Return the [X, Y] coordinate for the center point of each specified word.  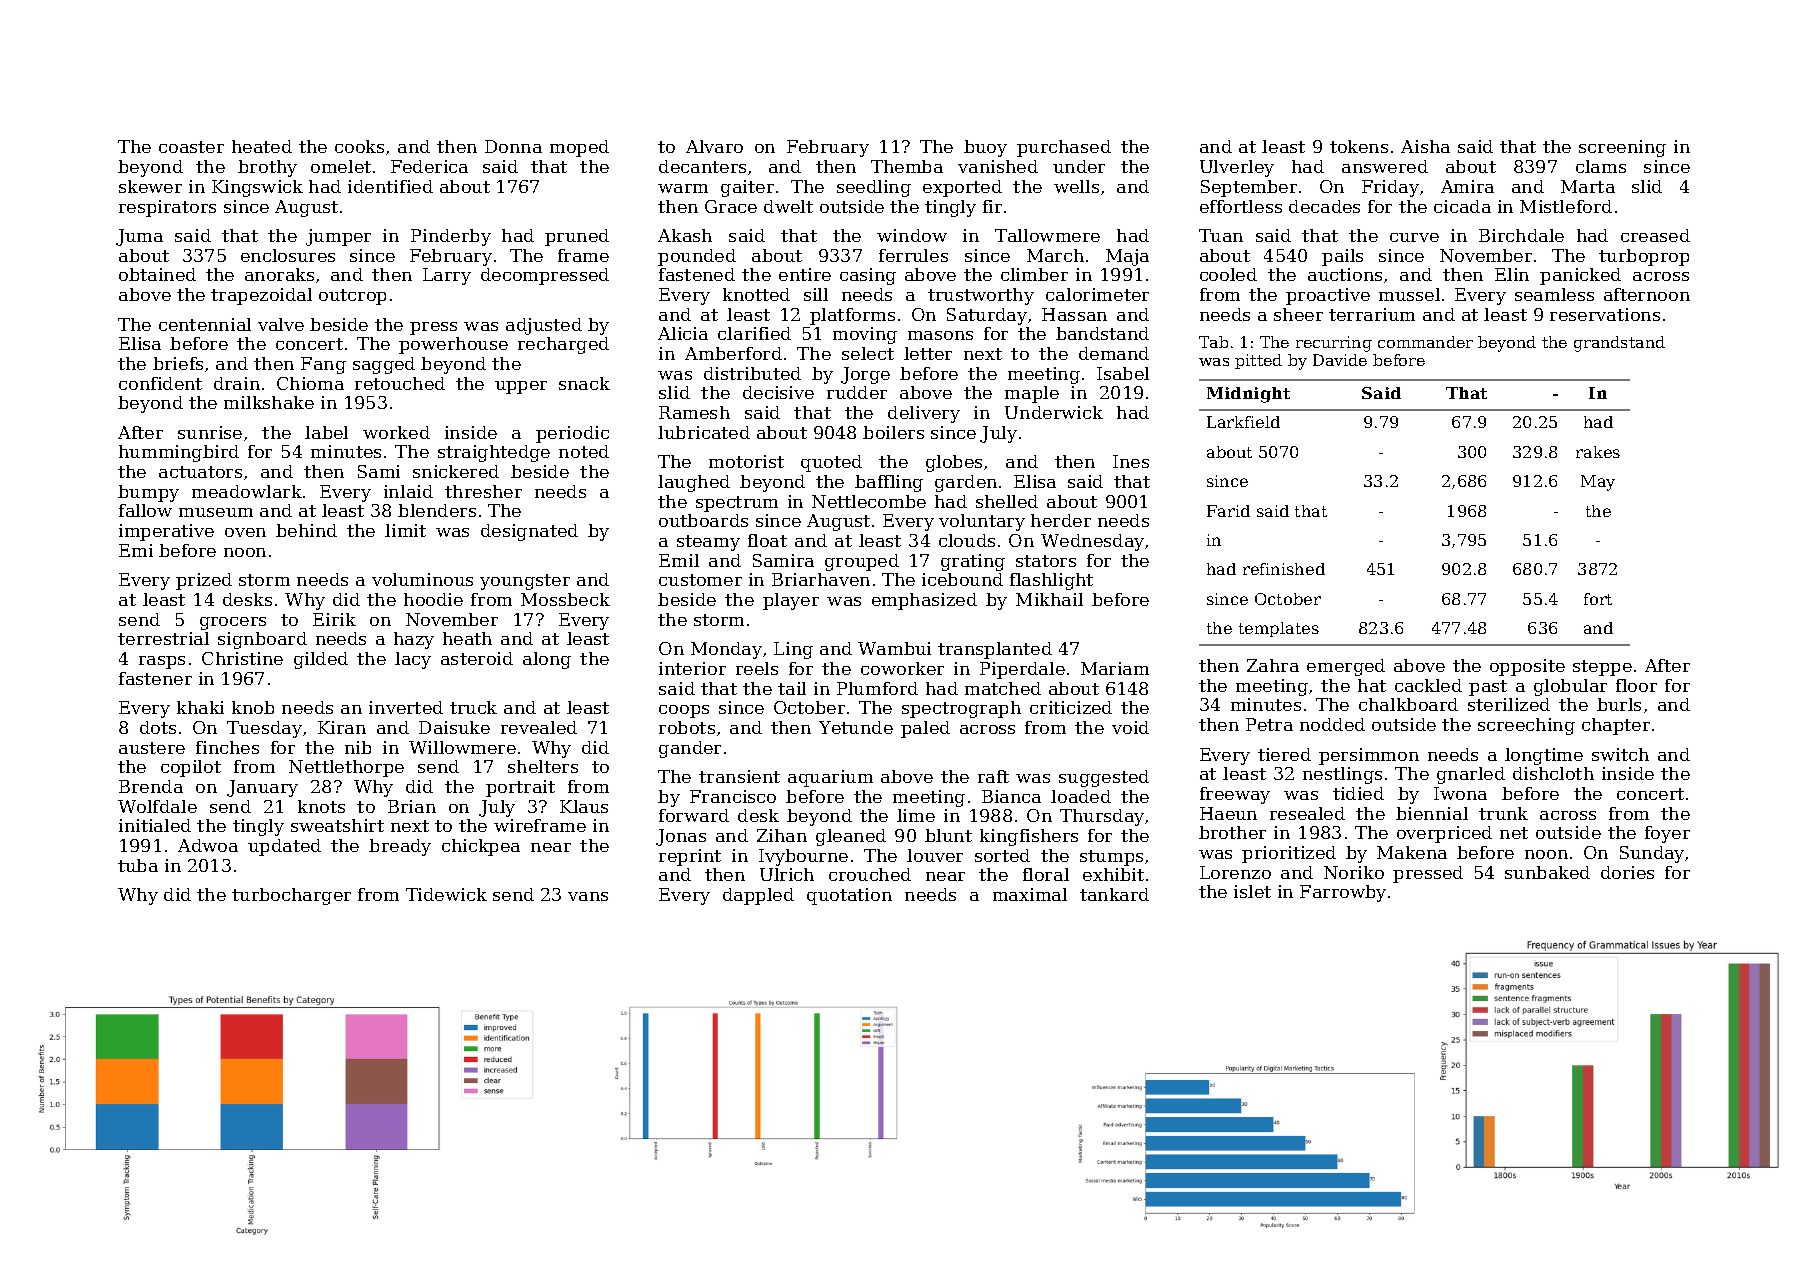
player [791, 601]
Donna [513, 146]
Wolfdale [157, 806]
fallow [145, 510]
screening [1622, 148]
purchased [1064, 148]
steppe [1602, 668]
